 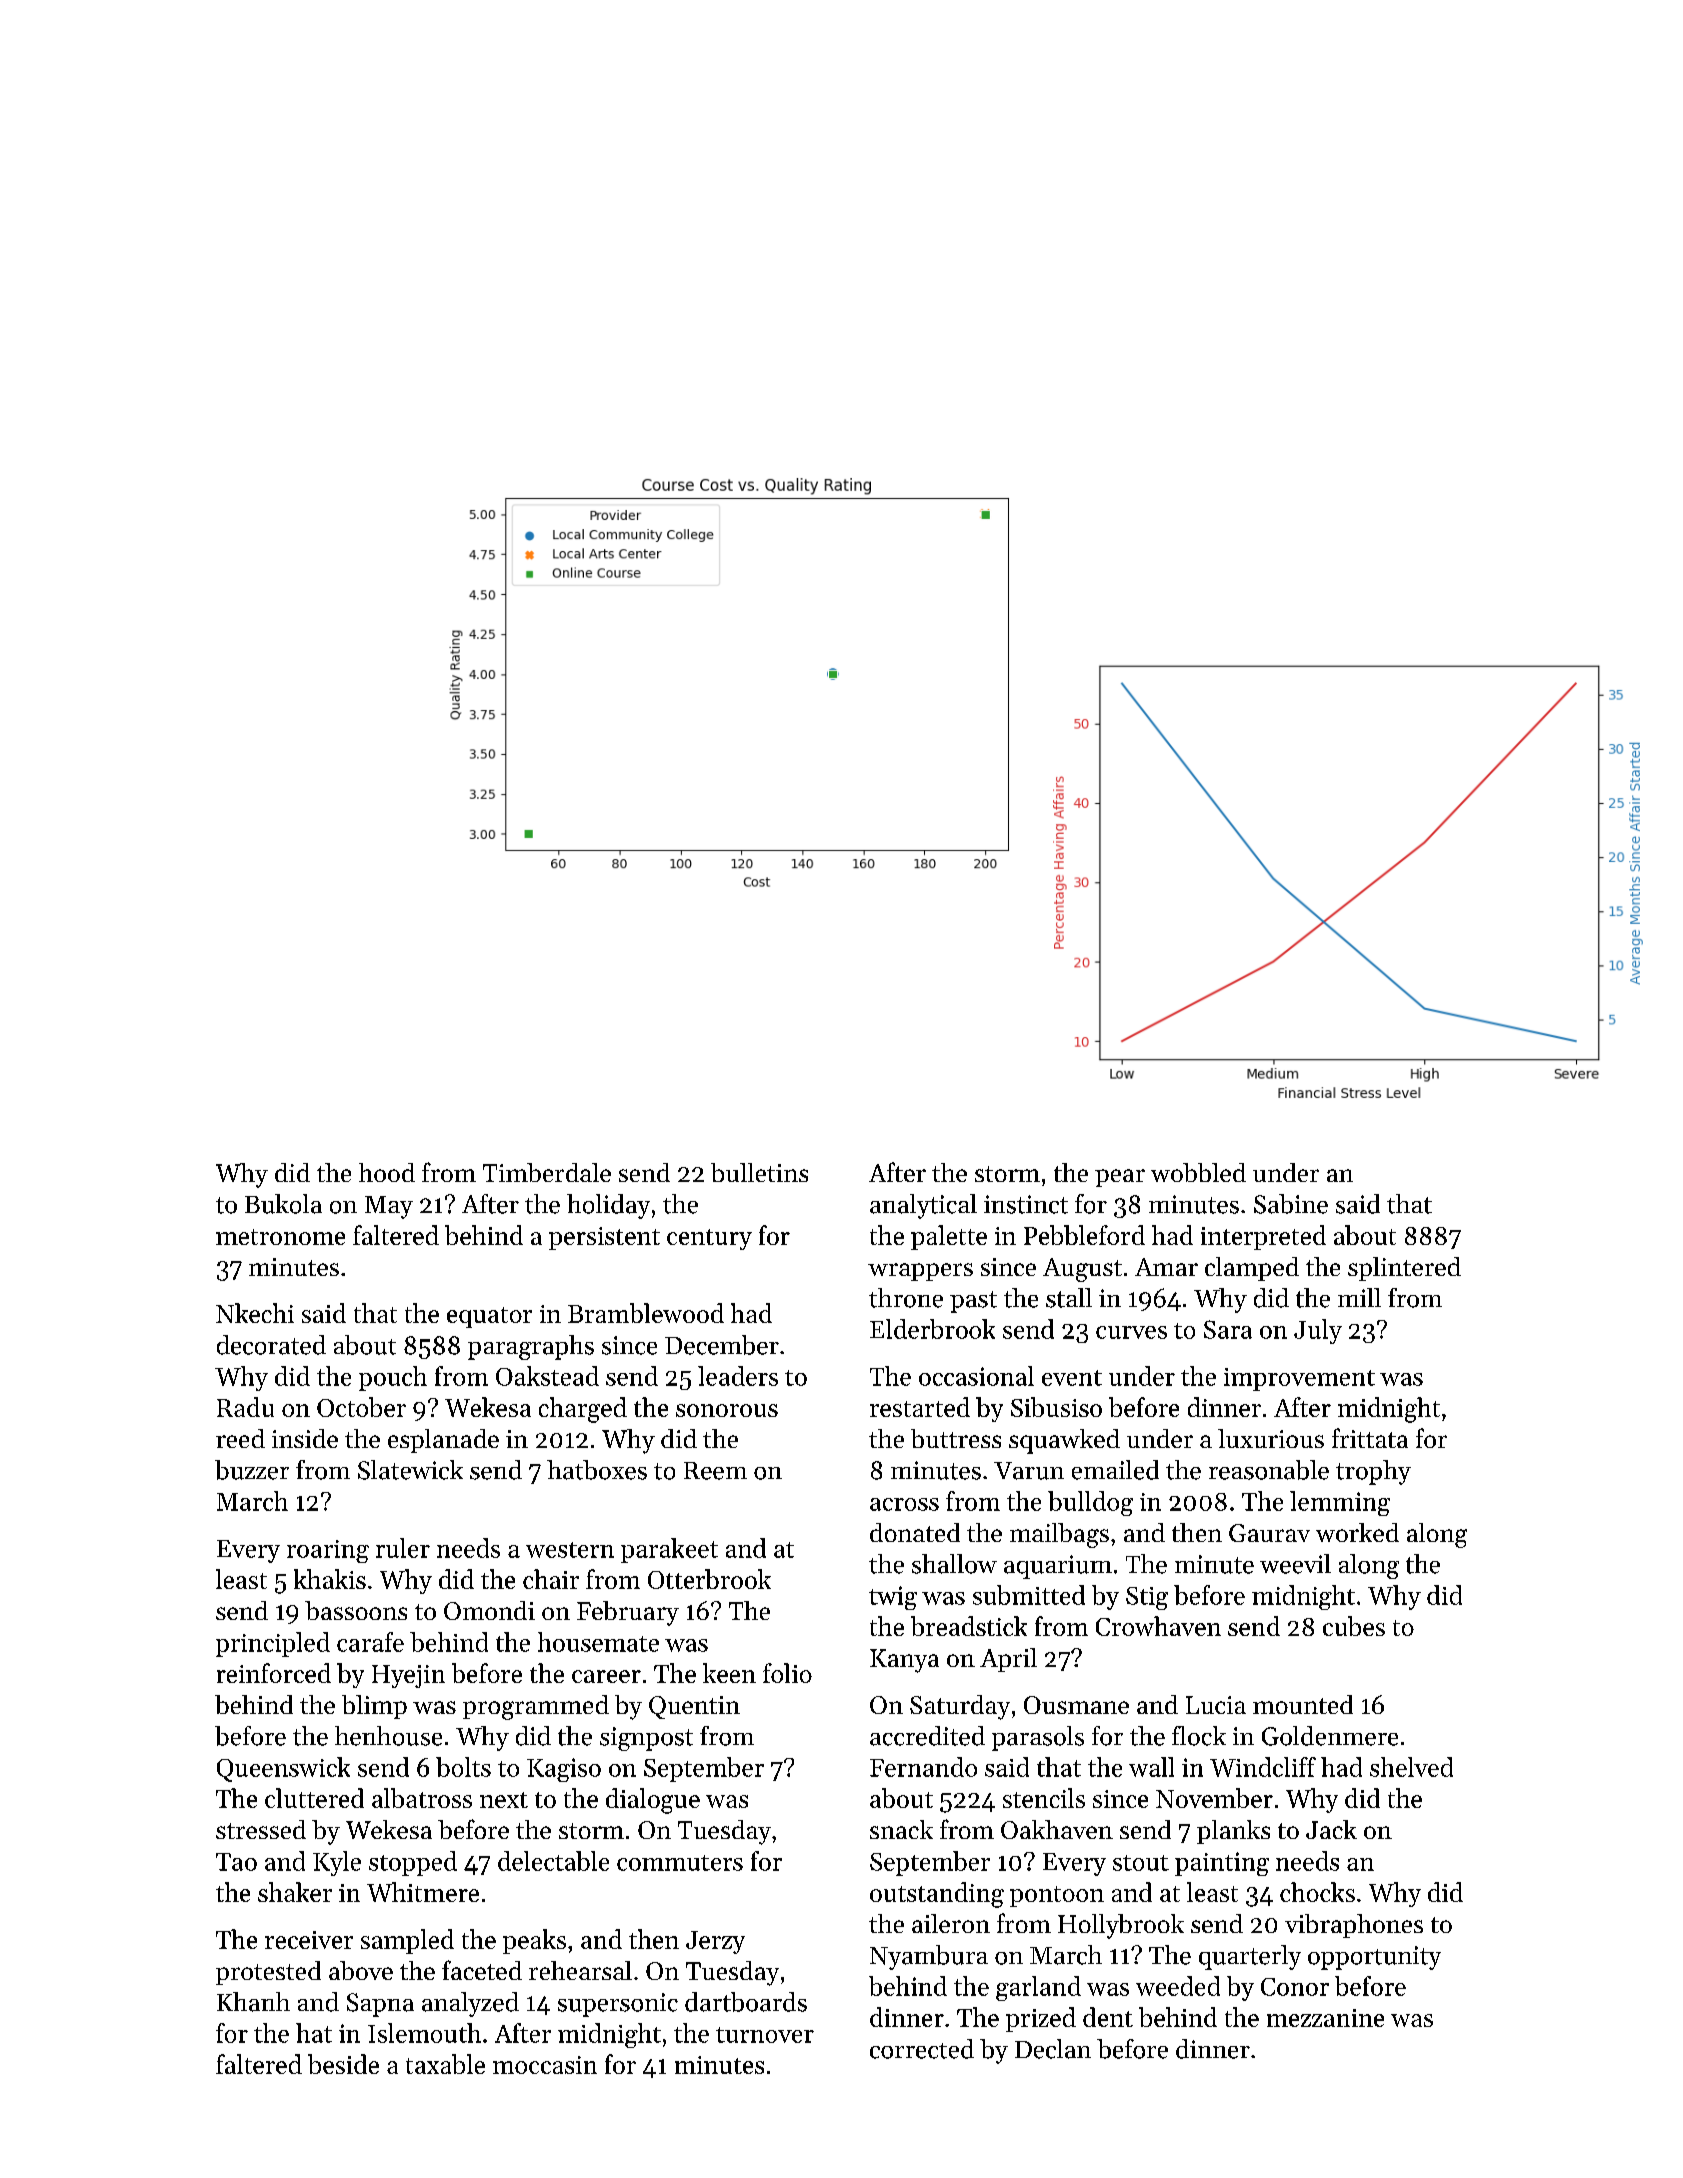 I want to click on lemming, so click(x=1340, y=1503).
